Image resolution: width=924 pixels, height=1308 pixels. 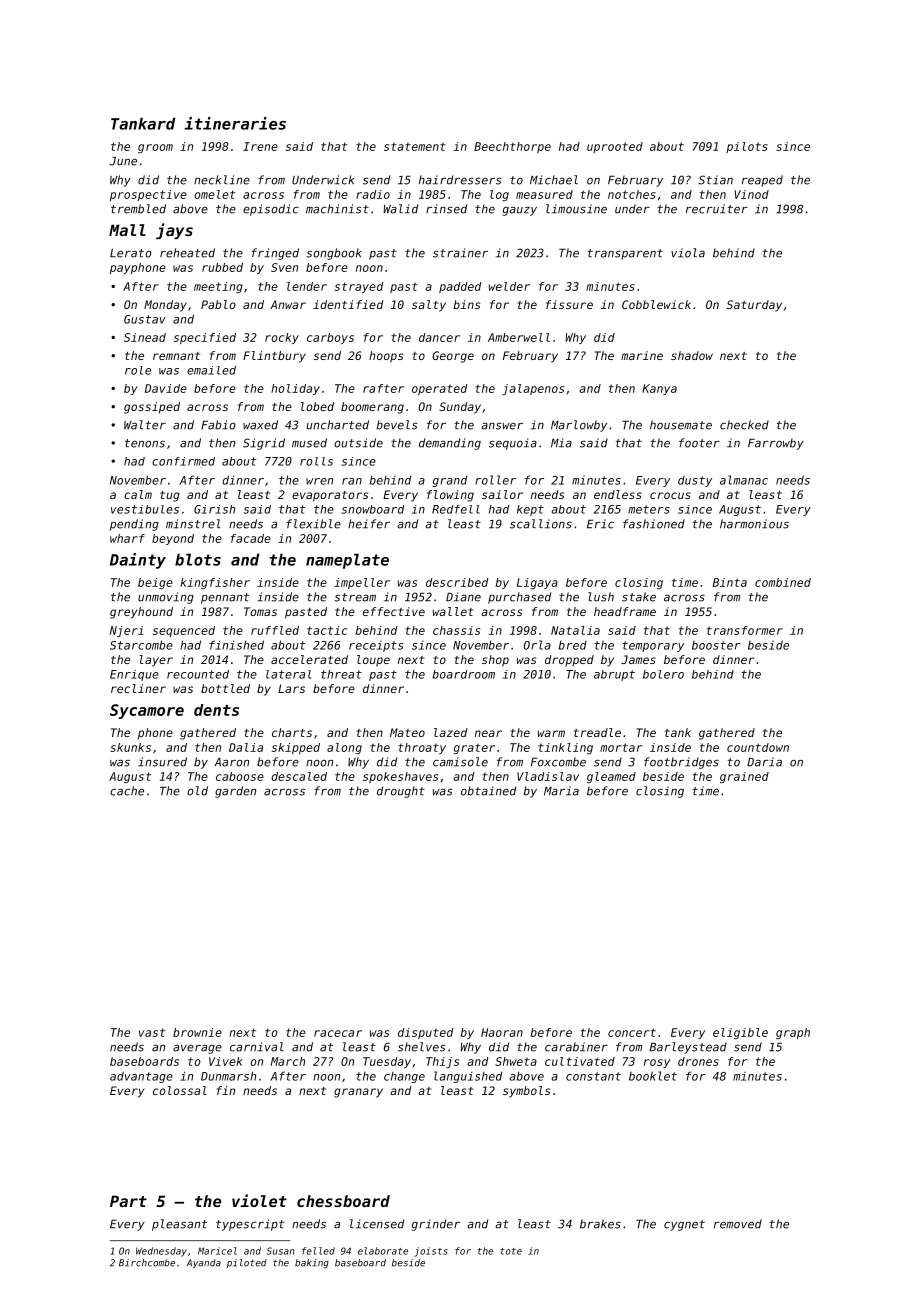 I want to click on Beechthorpe, so click(x=512, y=147).
